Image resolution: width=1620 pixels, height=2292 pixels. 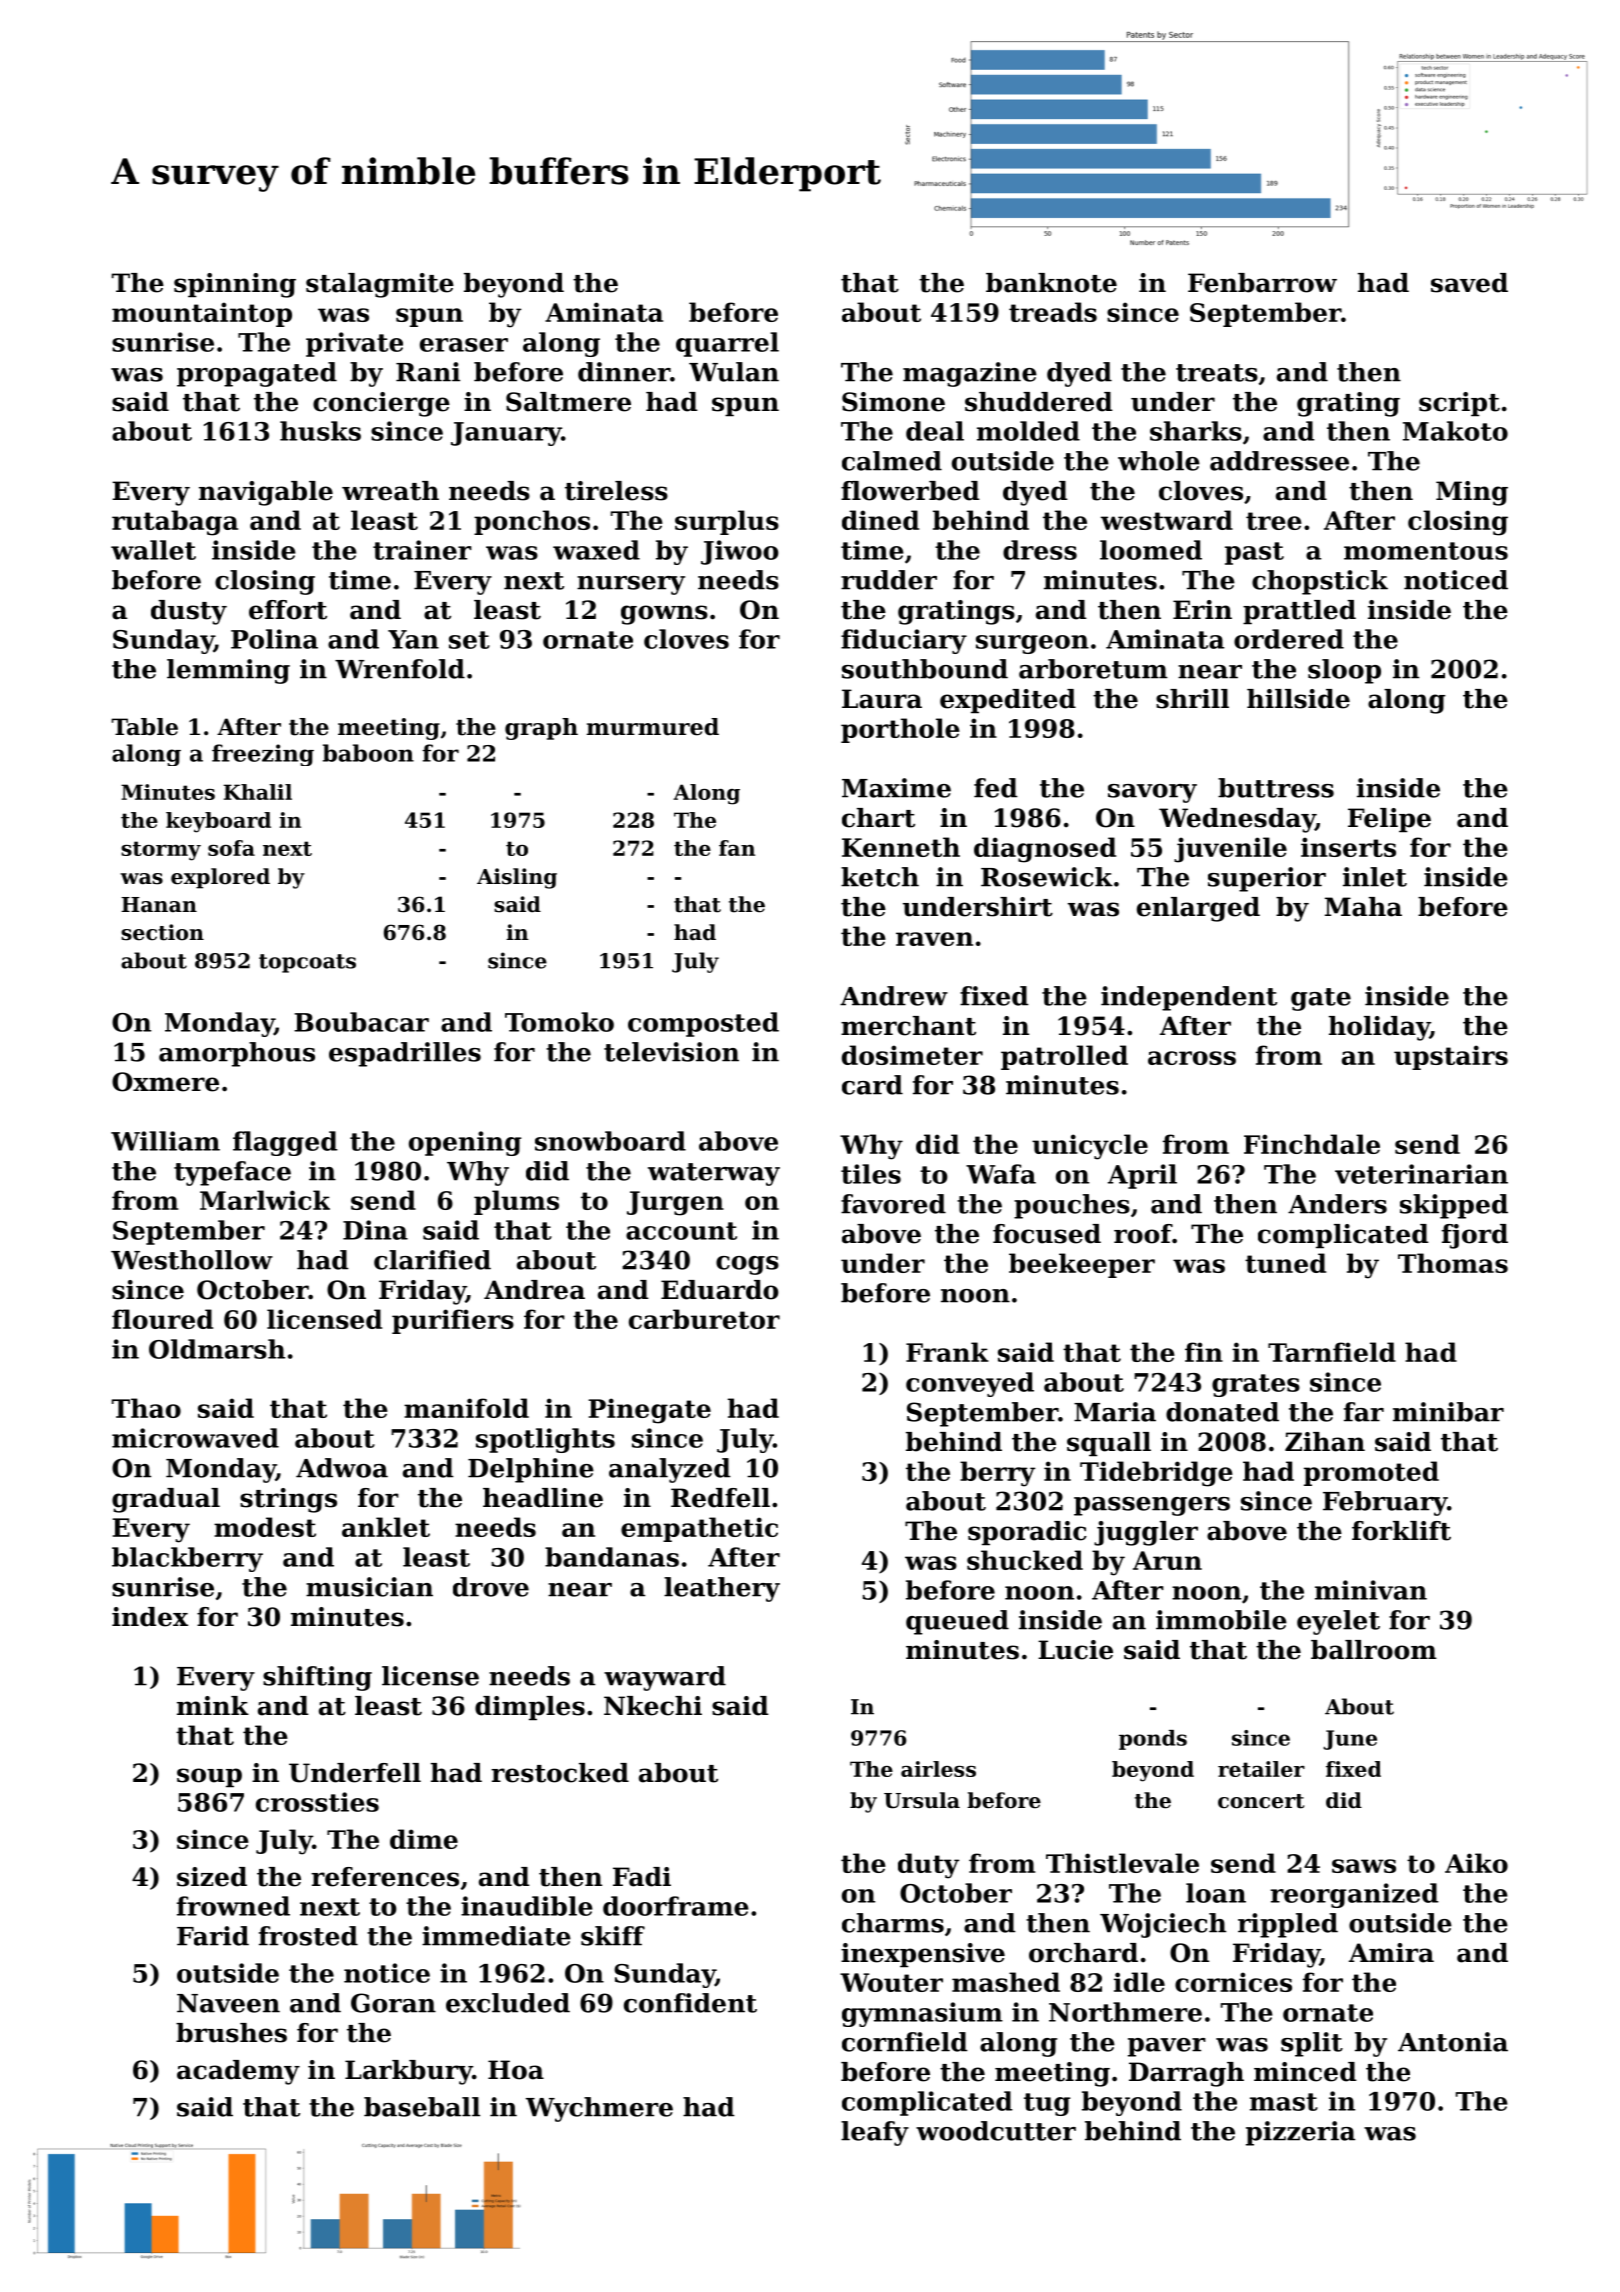 What do you see at coordinates (195, 1438) in the image?
I see `microwaved` at bounding box center [195, 1438].
